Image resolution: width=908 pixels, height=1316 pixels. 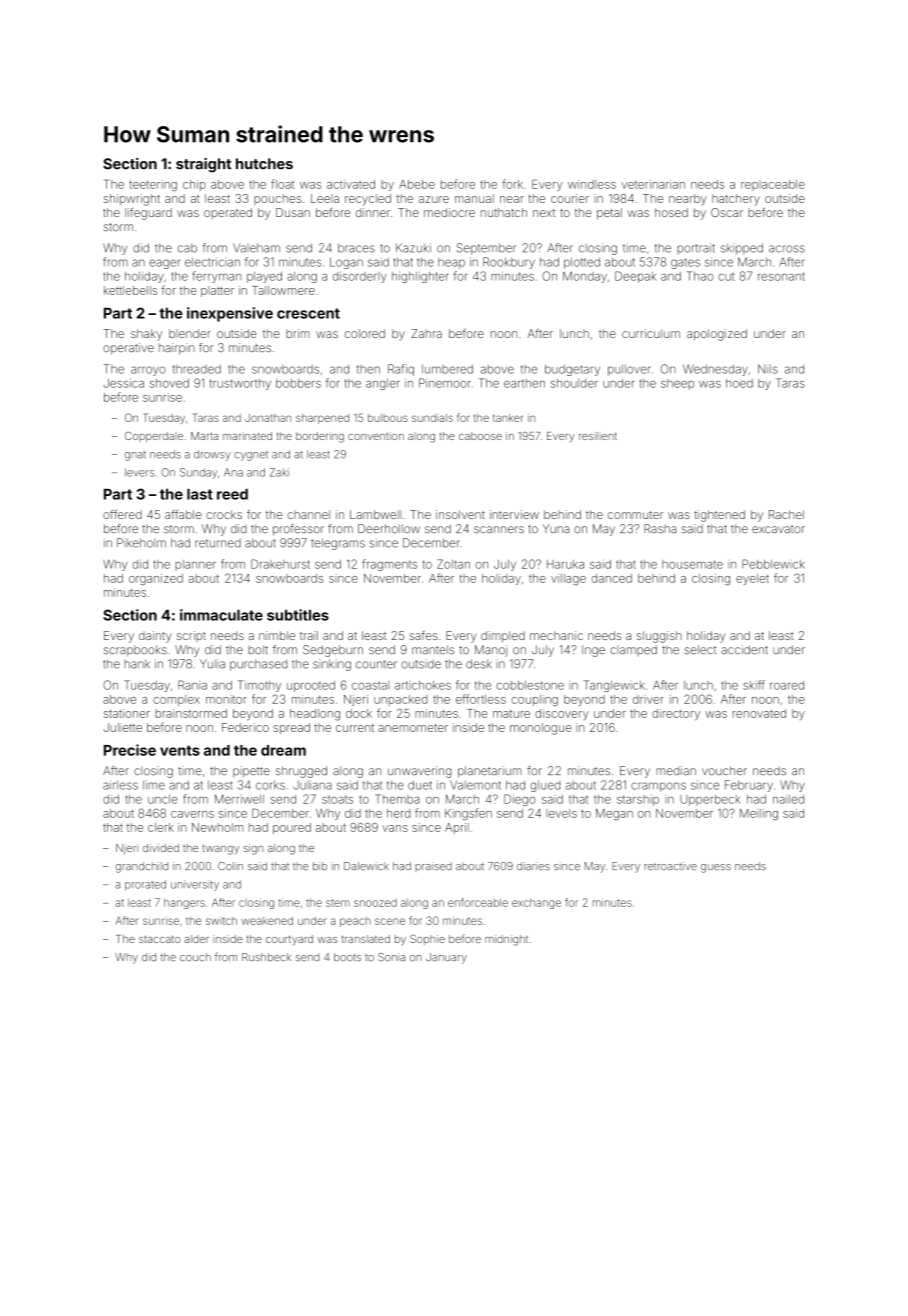 What do you see at coordinates (139, 472) in the image?
I see `levers` at bounding box center [139, 472].
